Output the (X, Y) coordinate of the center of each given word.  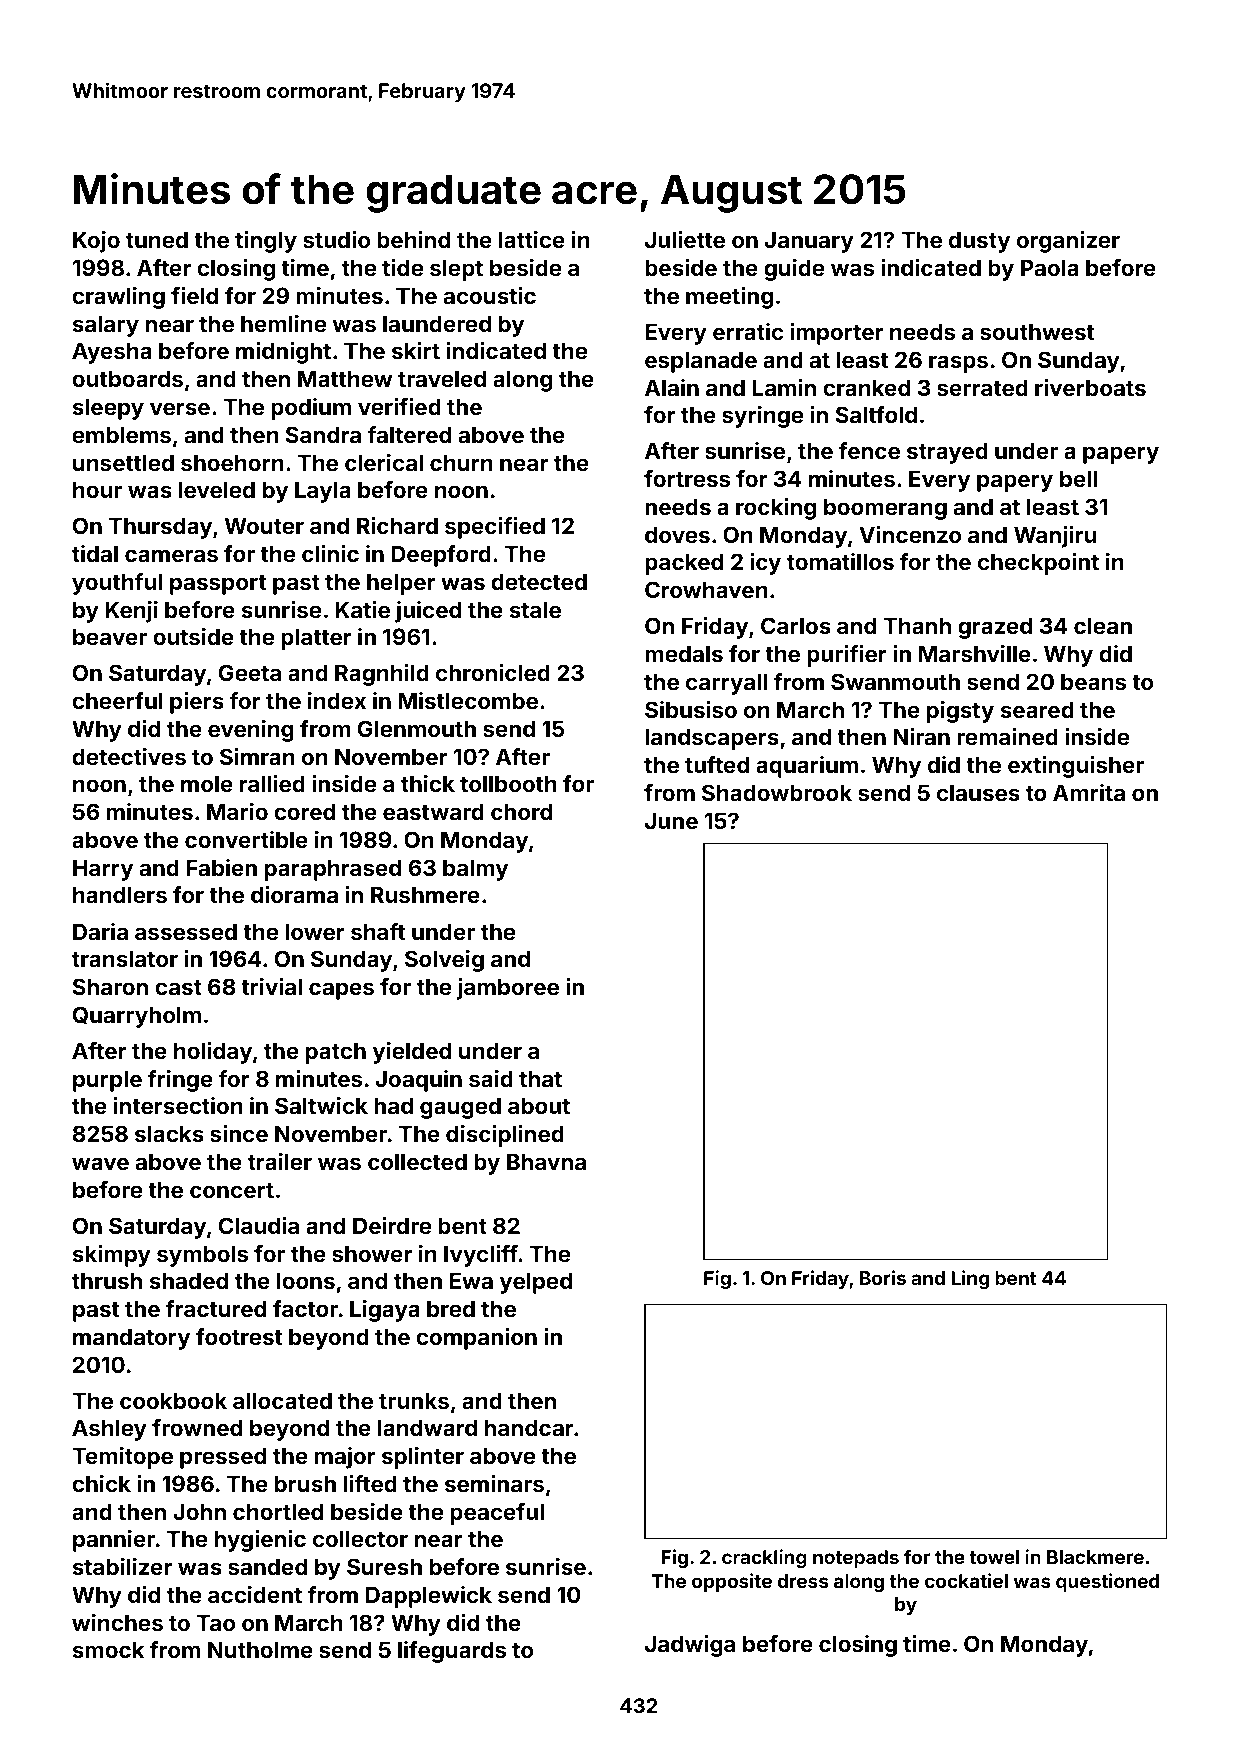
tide (402, 267)
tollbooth (508, 783)
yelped (536, 1283)
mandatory (131, 1339)
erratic (748, 331)
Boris (883, 1277)
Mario (237, 811)
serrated (982, 387)
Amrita (1089, 792)
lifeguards (452, 1652)
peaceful (497, 1514)
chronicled (493, 672)
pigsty (960, 712)
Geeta (250, 672)
